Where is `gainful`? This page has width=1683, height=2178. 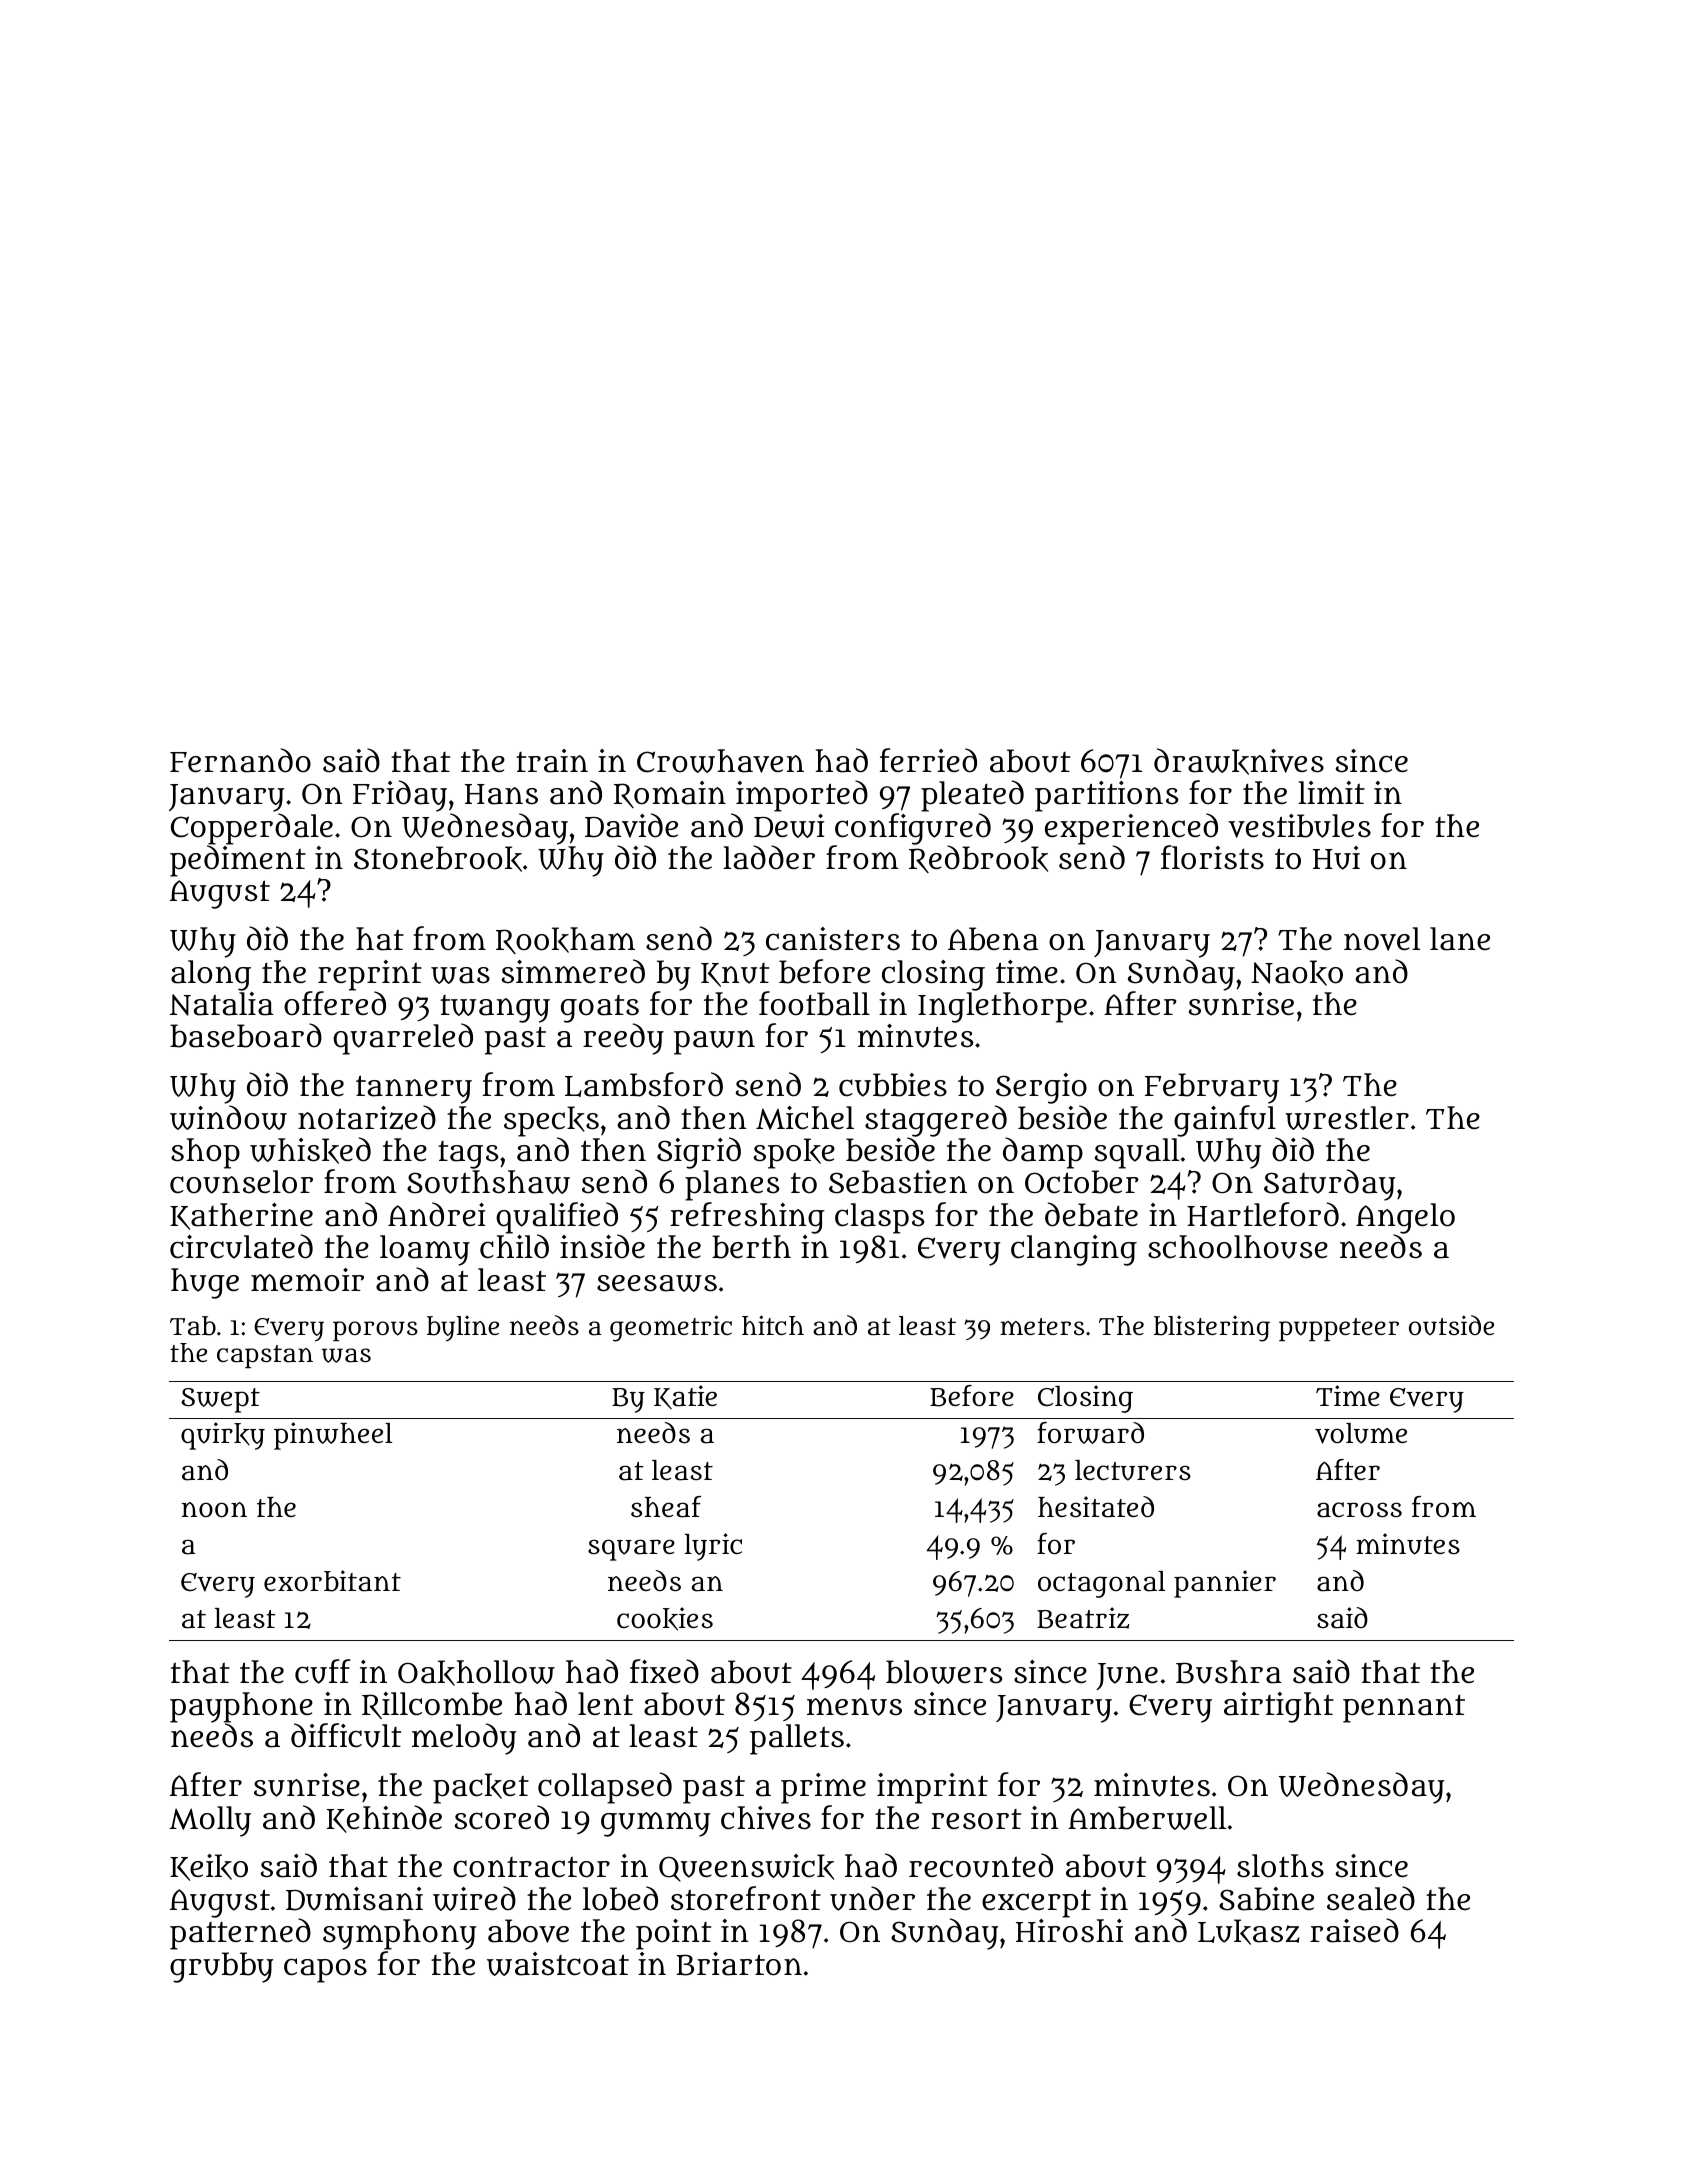 gainful is located at coordinates (1225, 1121).
